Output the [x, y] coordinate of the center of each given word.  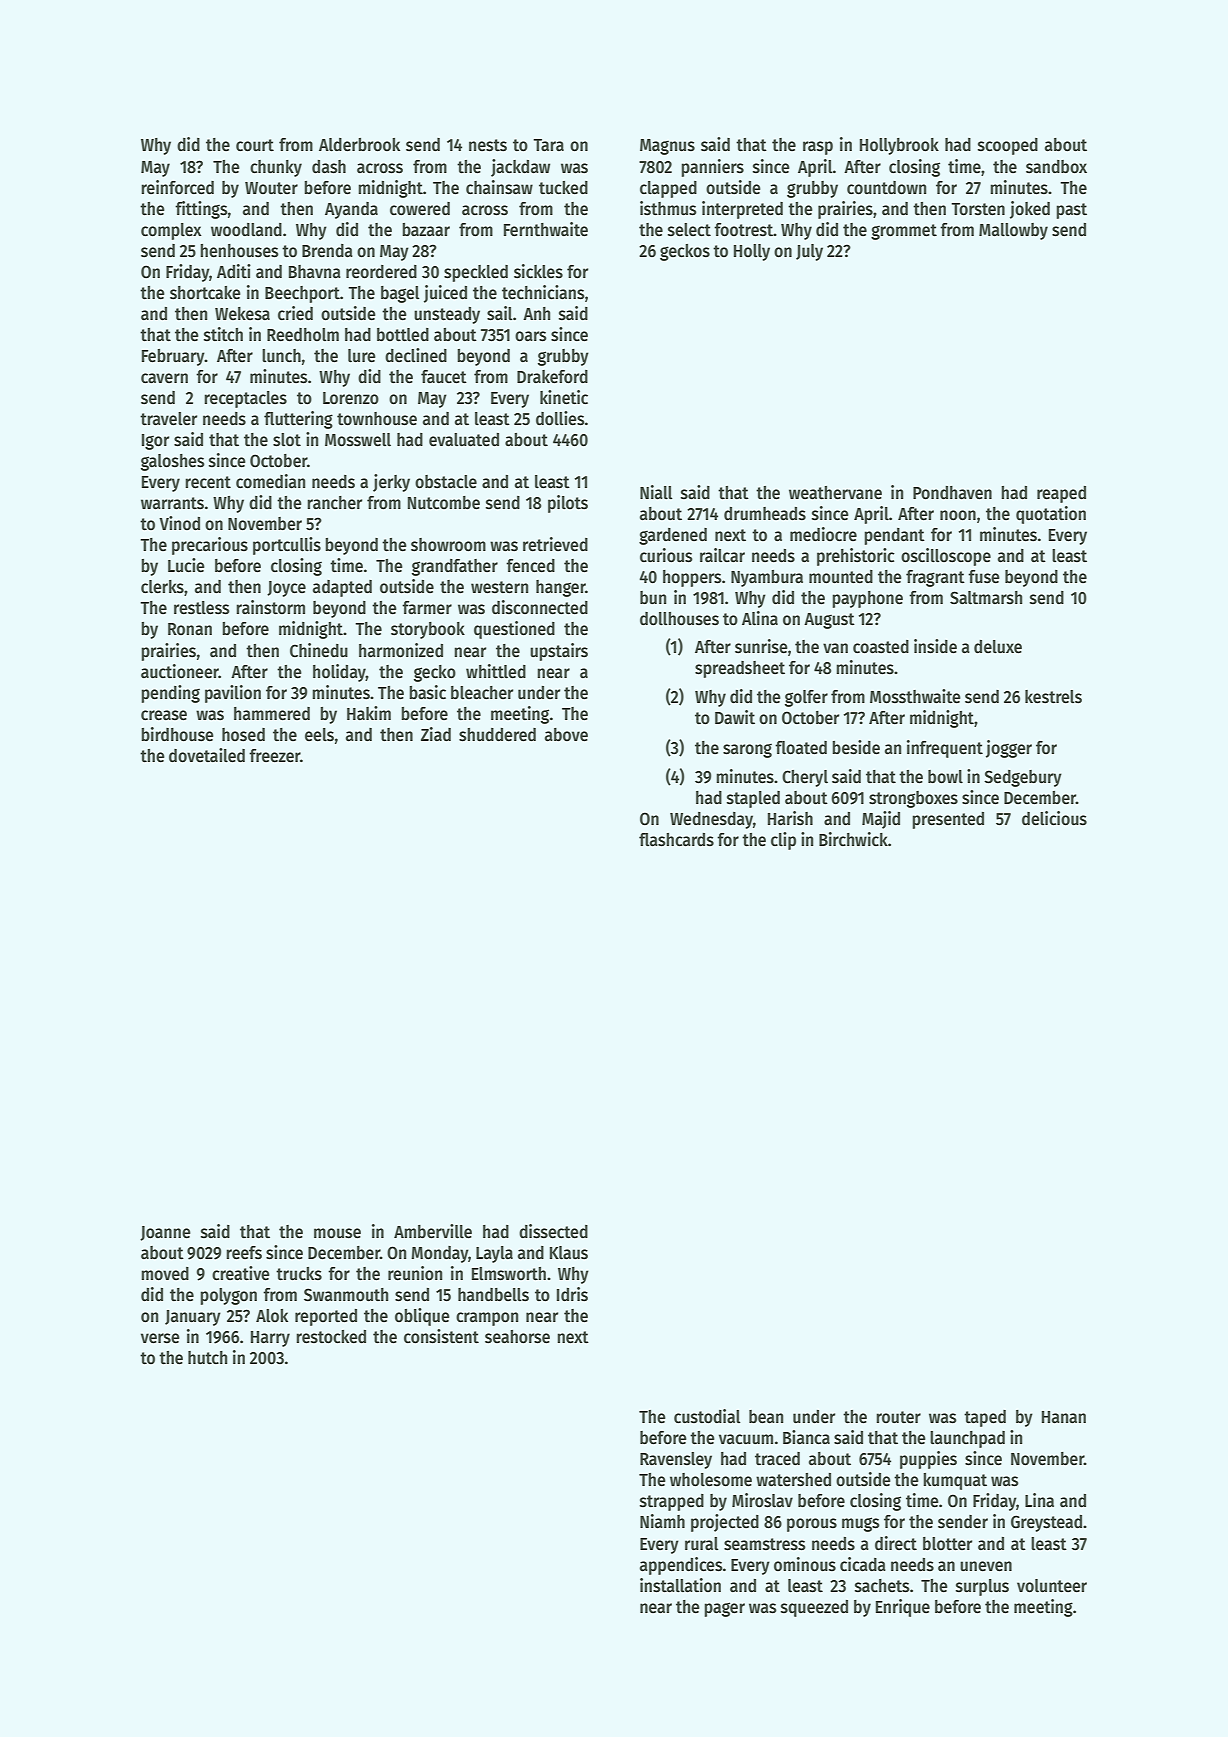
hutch [207, 1358]
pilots [568, 504]
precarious [210, 546]
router [898, 1417]
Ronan [190, 629]
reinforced [177, 187]
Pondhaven [952, 493]
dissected [553, 1231]
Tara [548, 145]
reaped [1061, 494]
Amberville [433, 1231]
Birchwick [853, 839]
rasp [818, 148]
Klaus [569, 1253]
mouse [337, 1233]
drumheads [765, 514]
